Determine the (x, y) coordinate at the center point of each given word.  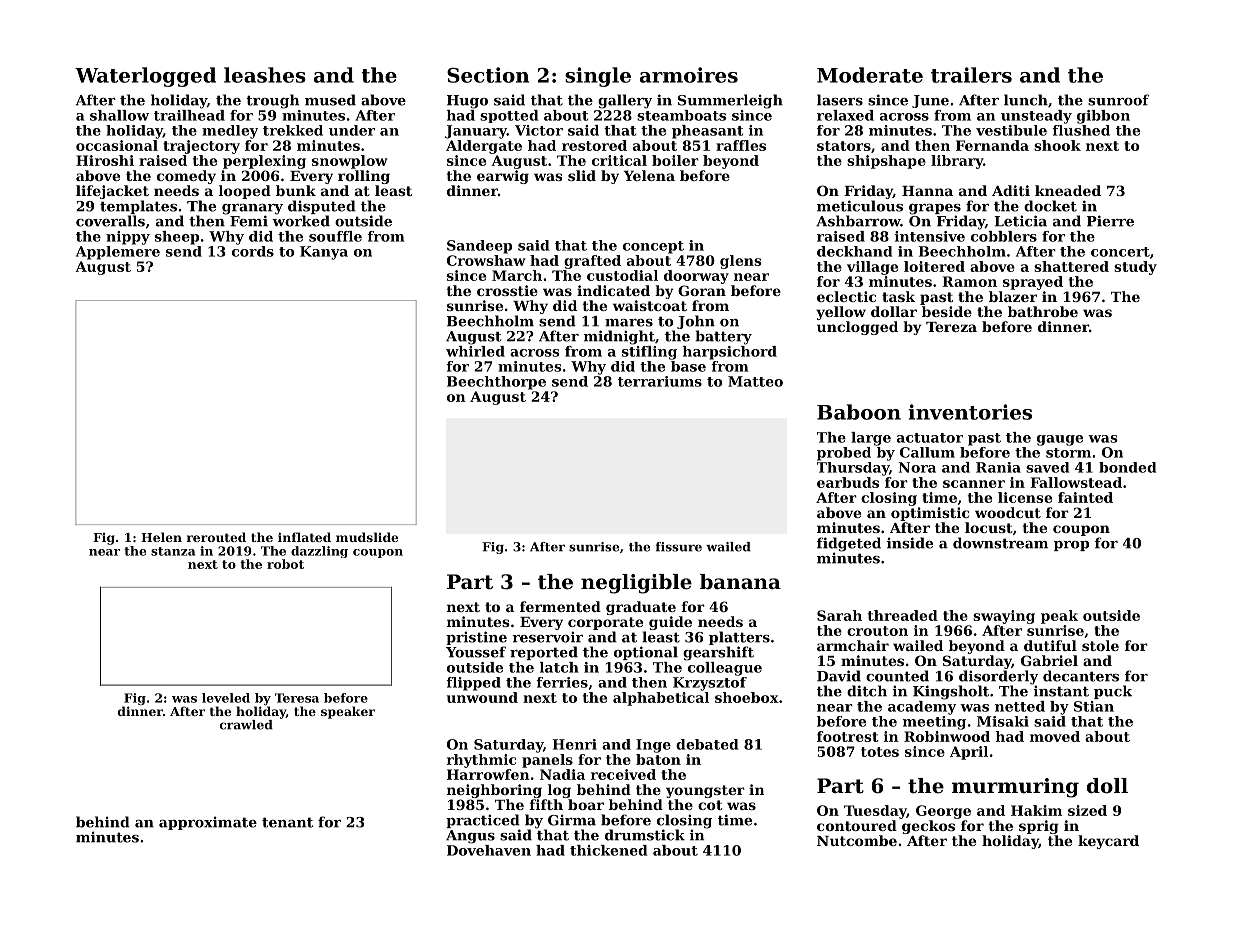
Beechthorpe (496, 383)
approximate (208, 823)
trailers (971, 75)
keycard (1108, 842)
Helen (161, 537)
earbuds (848, 482)
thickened (608, 850)
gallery (625, 101)
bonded (1127, 467)
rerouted (216, 537)
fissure (679, 547)
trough (272, 101)
